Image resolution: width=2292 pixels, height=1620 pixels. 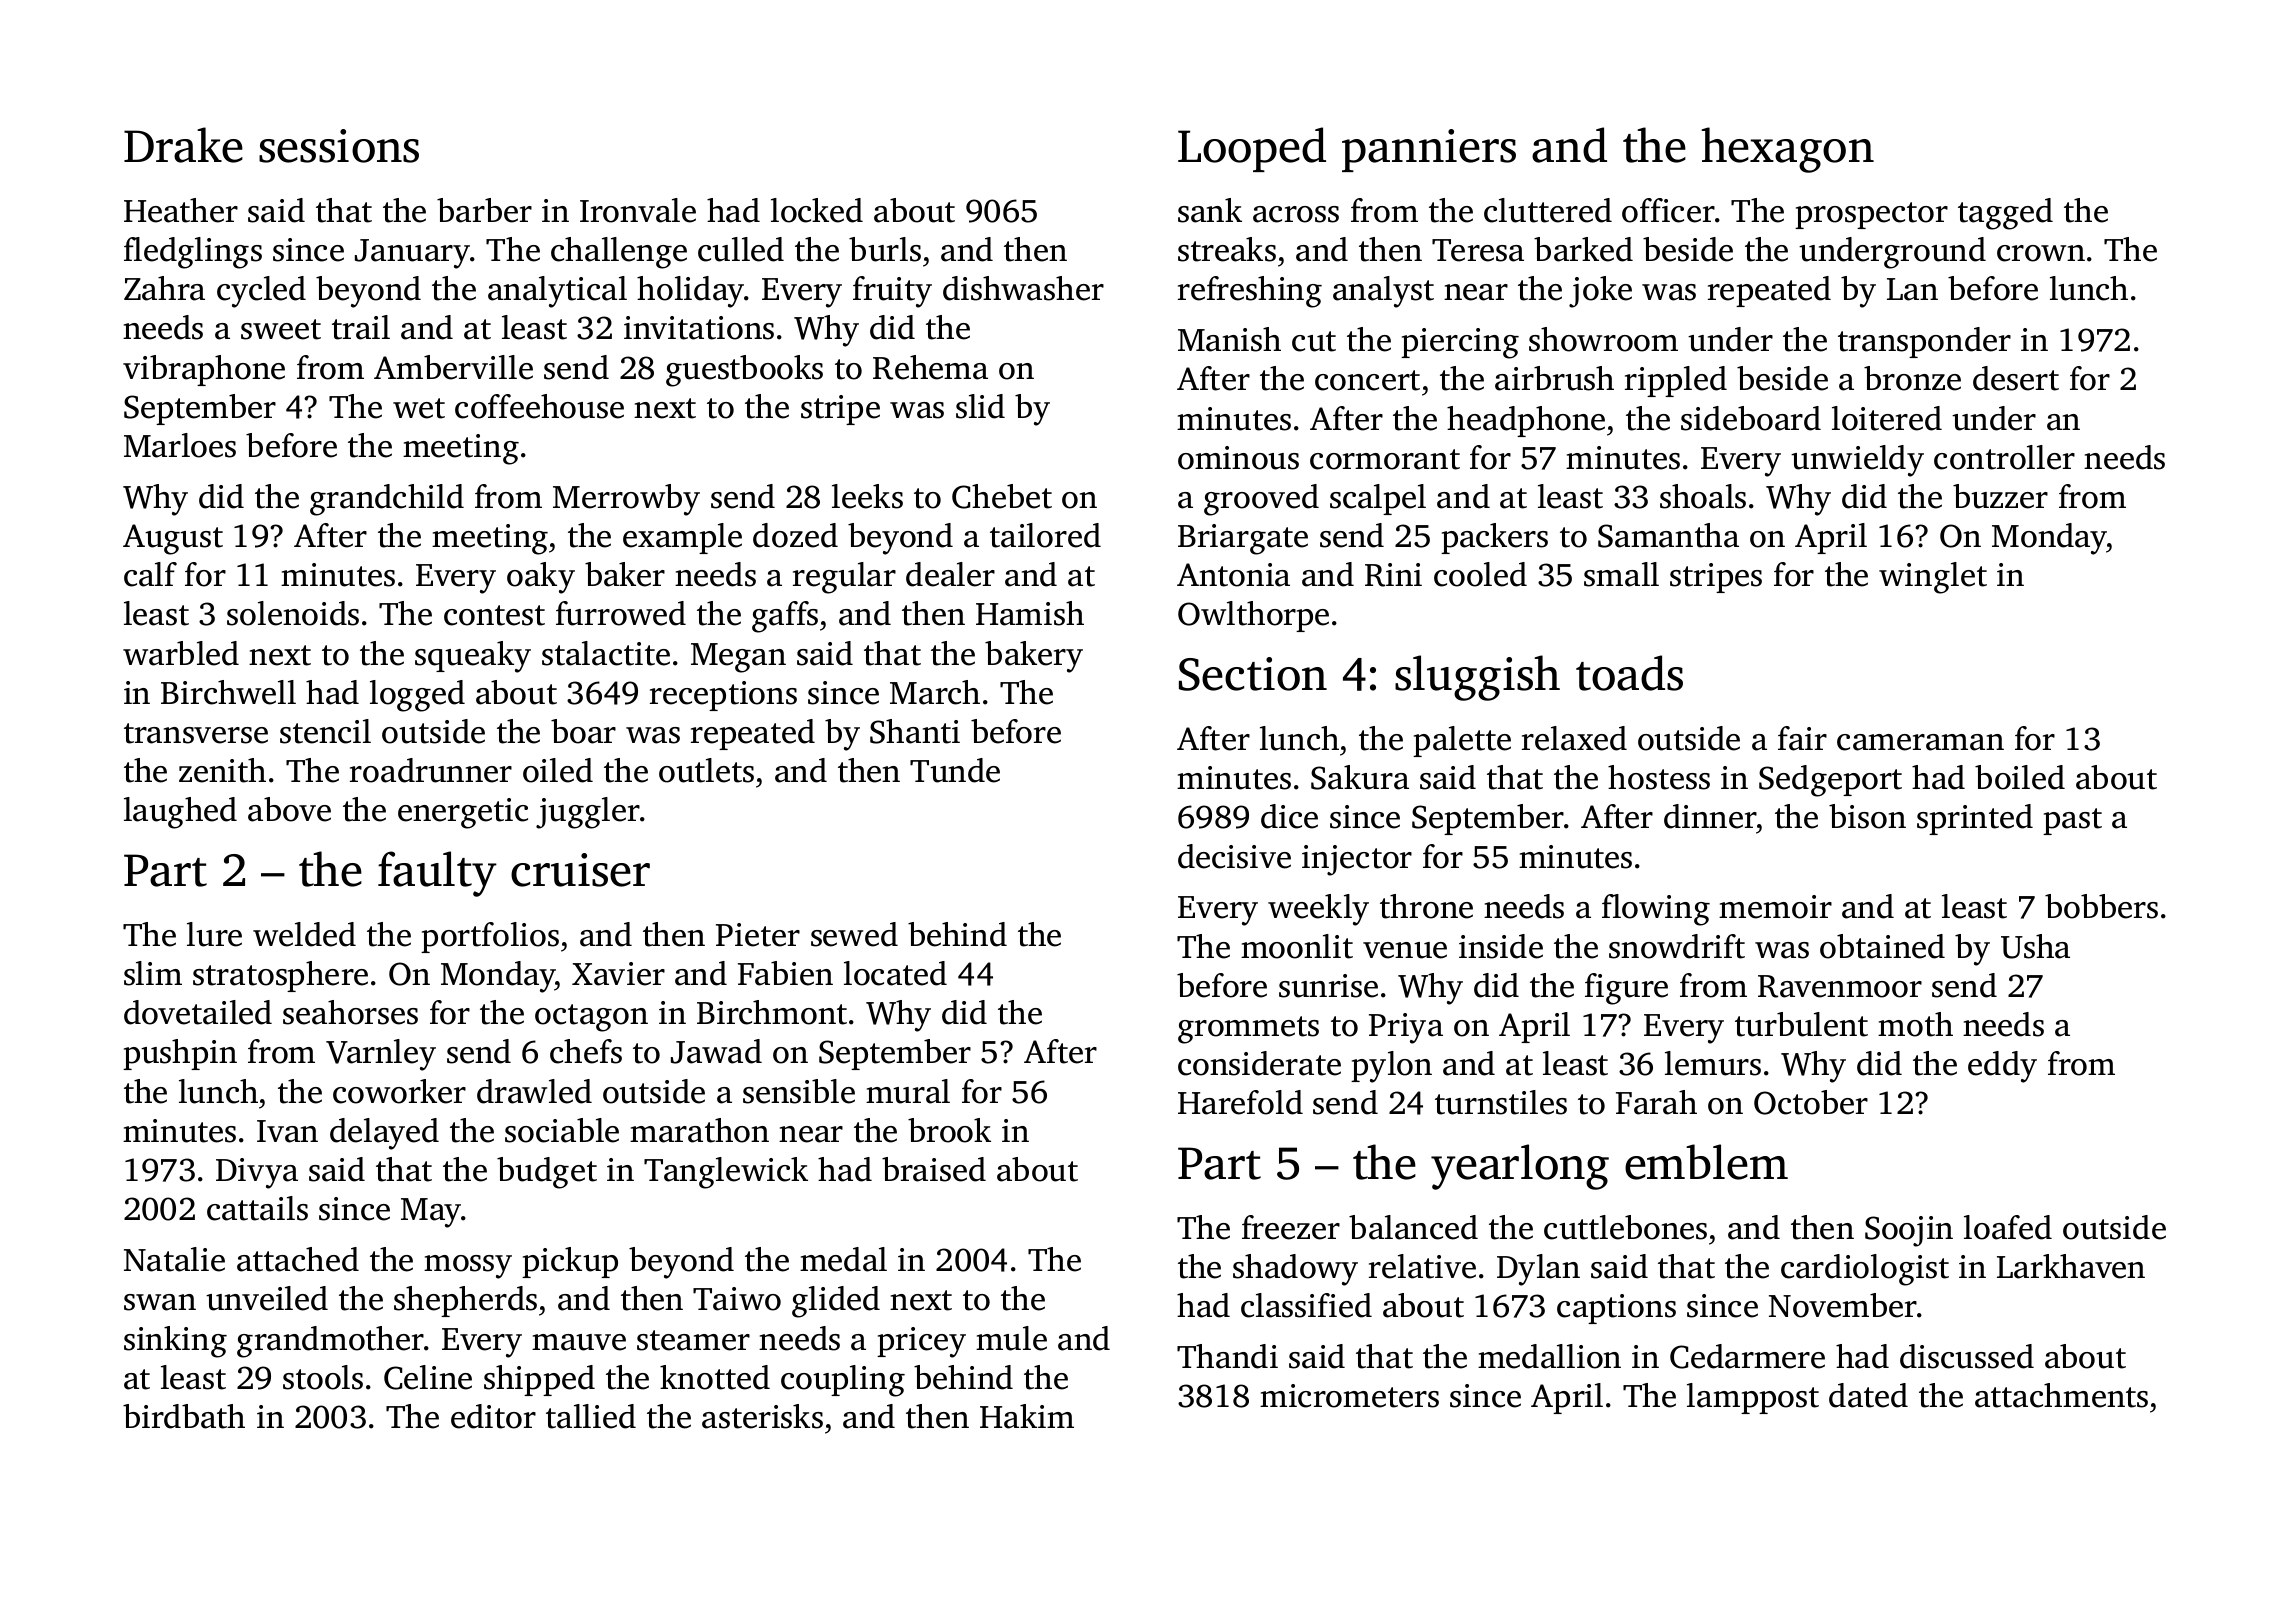 I want to click on Section, so click(x=1253, y=674).
